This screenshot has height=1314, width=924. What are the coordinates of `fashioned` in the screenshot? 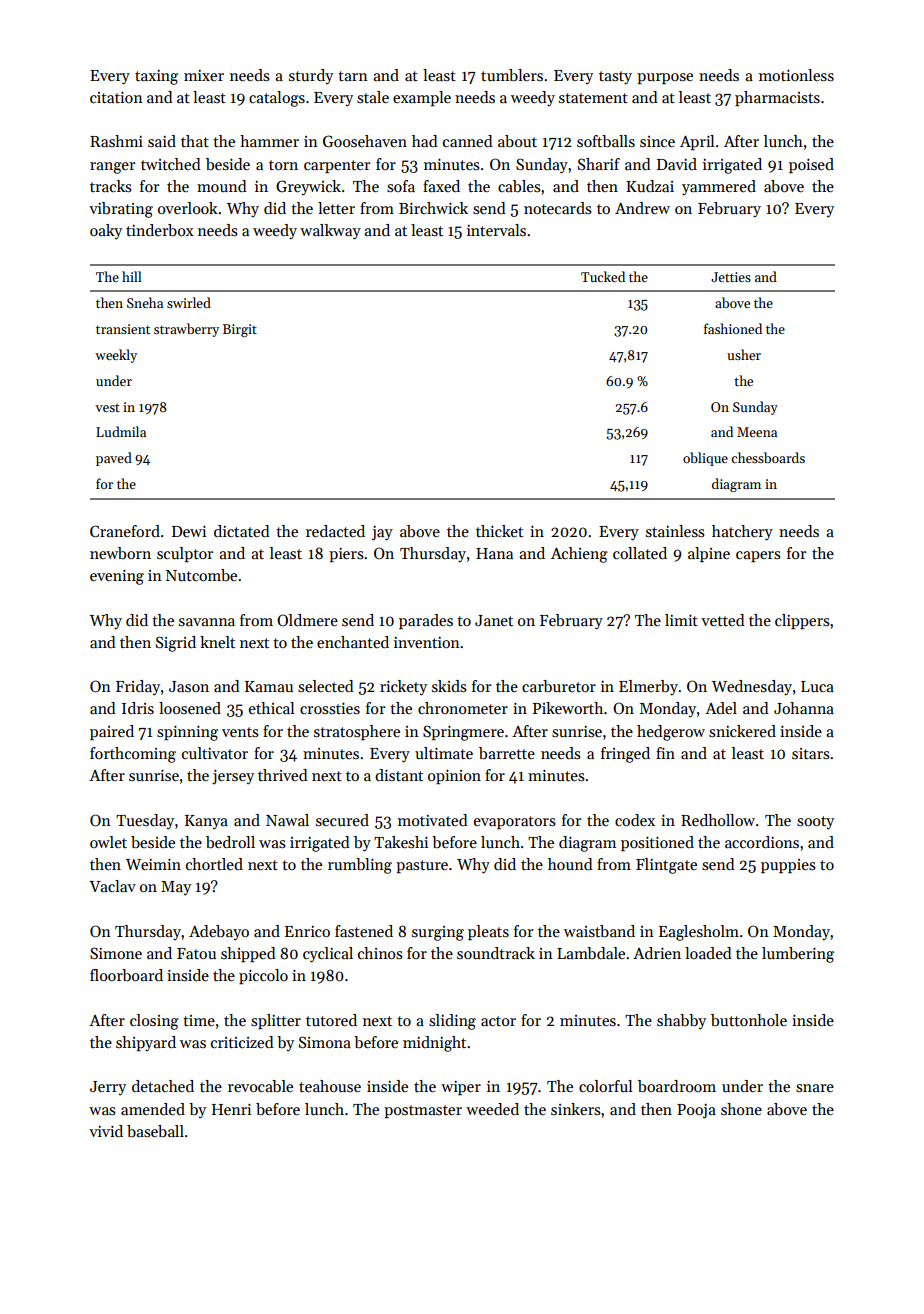 It's located at (733, 328).
